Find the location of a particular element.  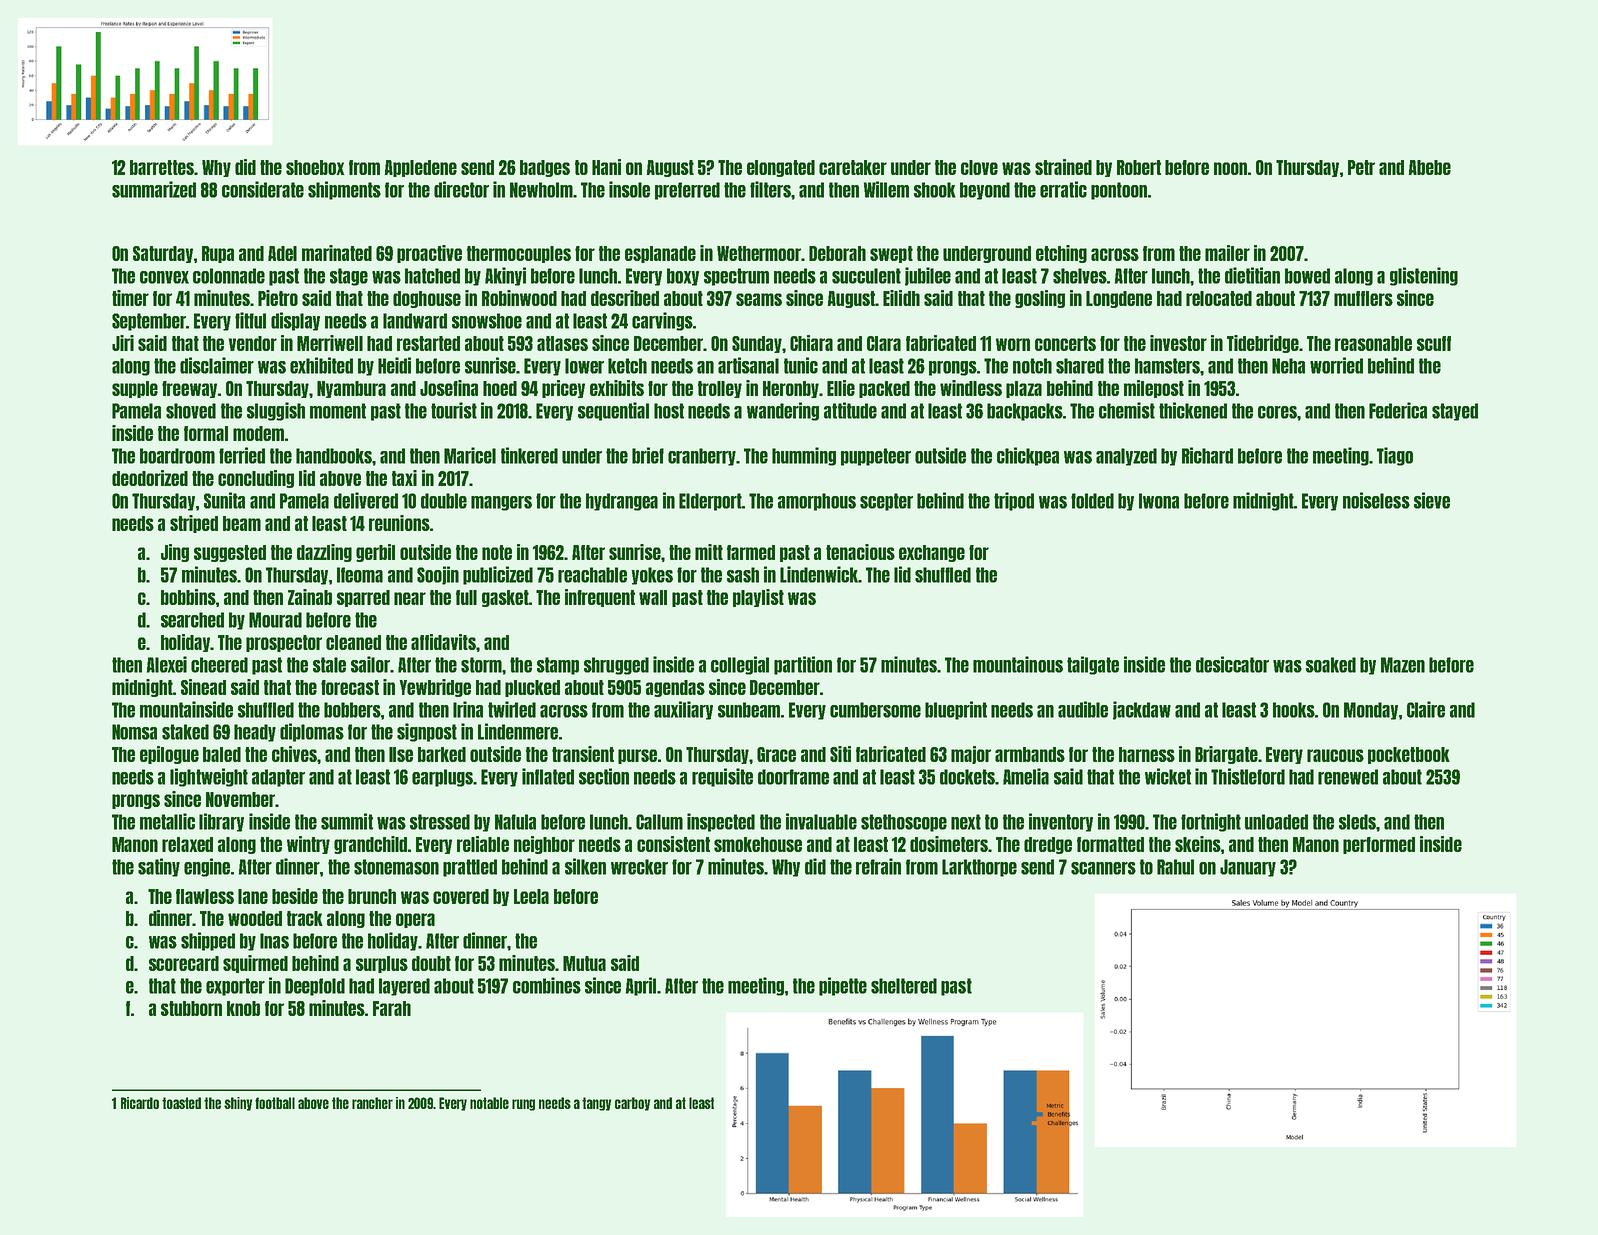

sheltered is located at coordinates (904, 986).
